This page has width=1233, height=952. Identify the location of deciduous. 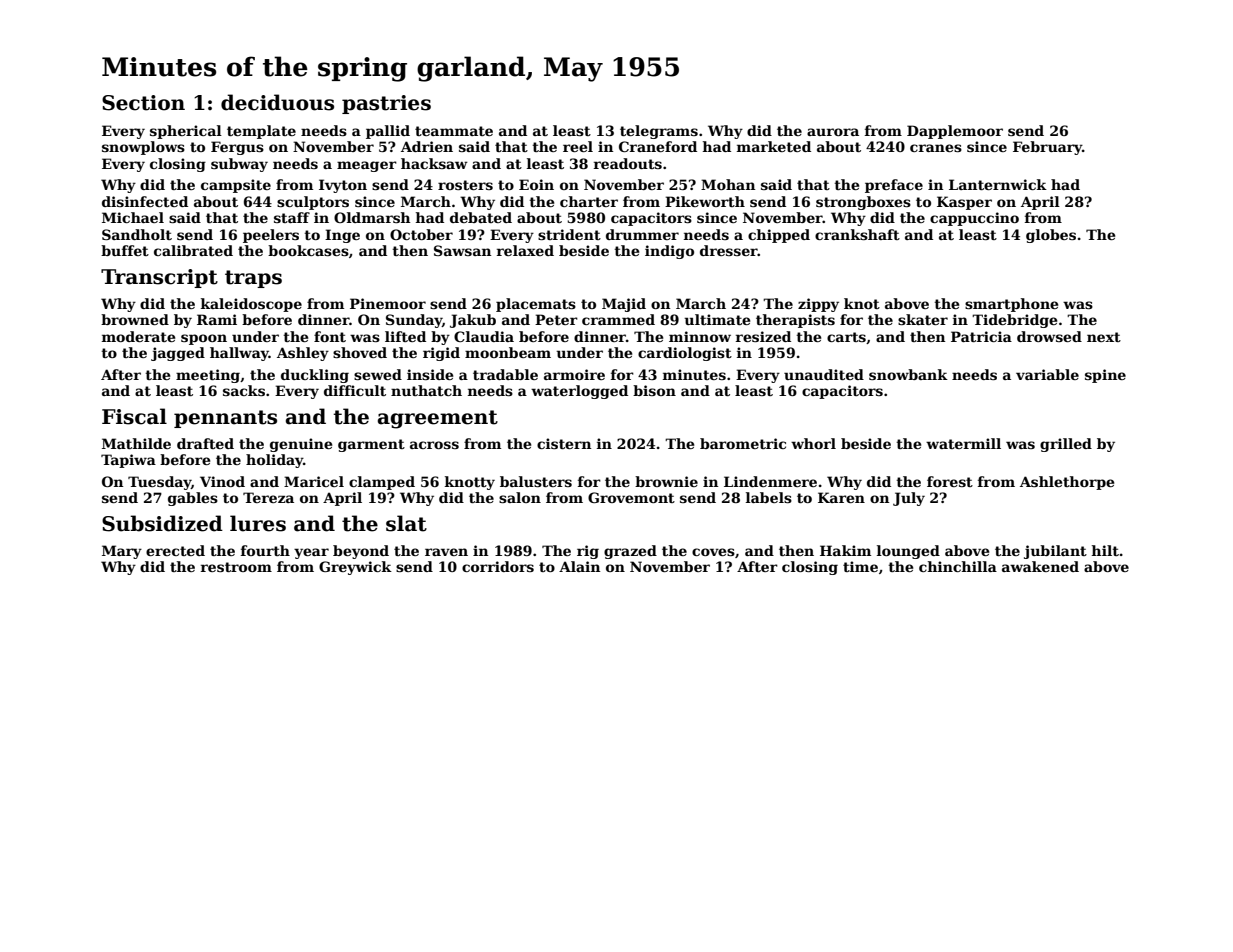
(277, 102).
